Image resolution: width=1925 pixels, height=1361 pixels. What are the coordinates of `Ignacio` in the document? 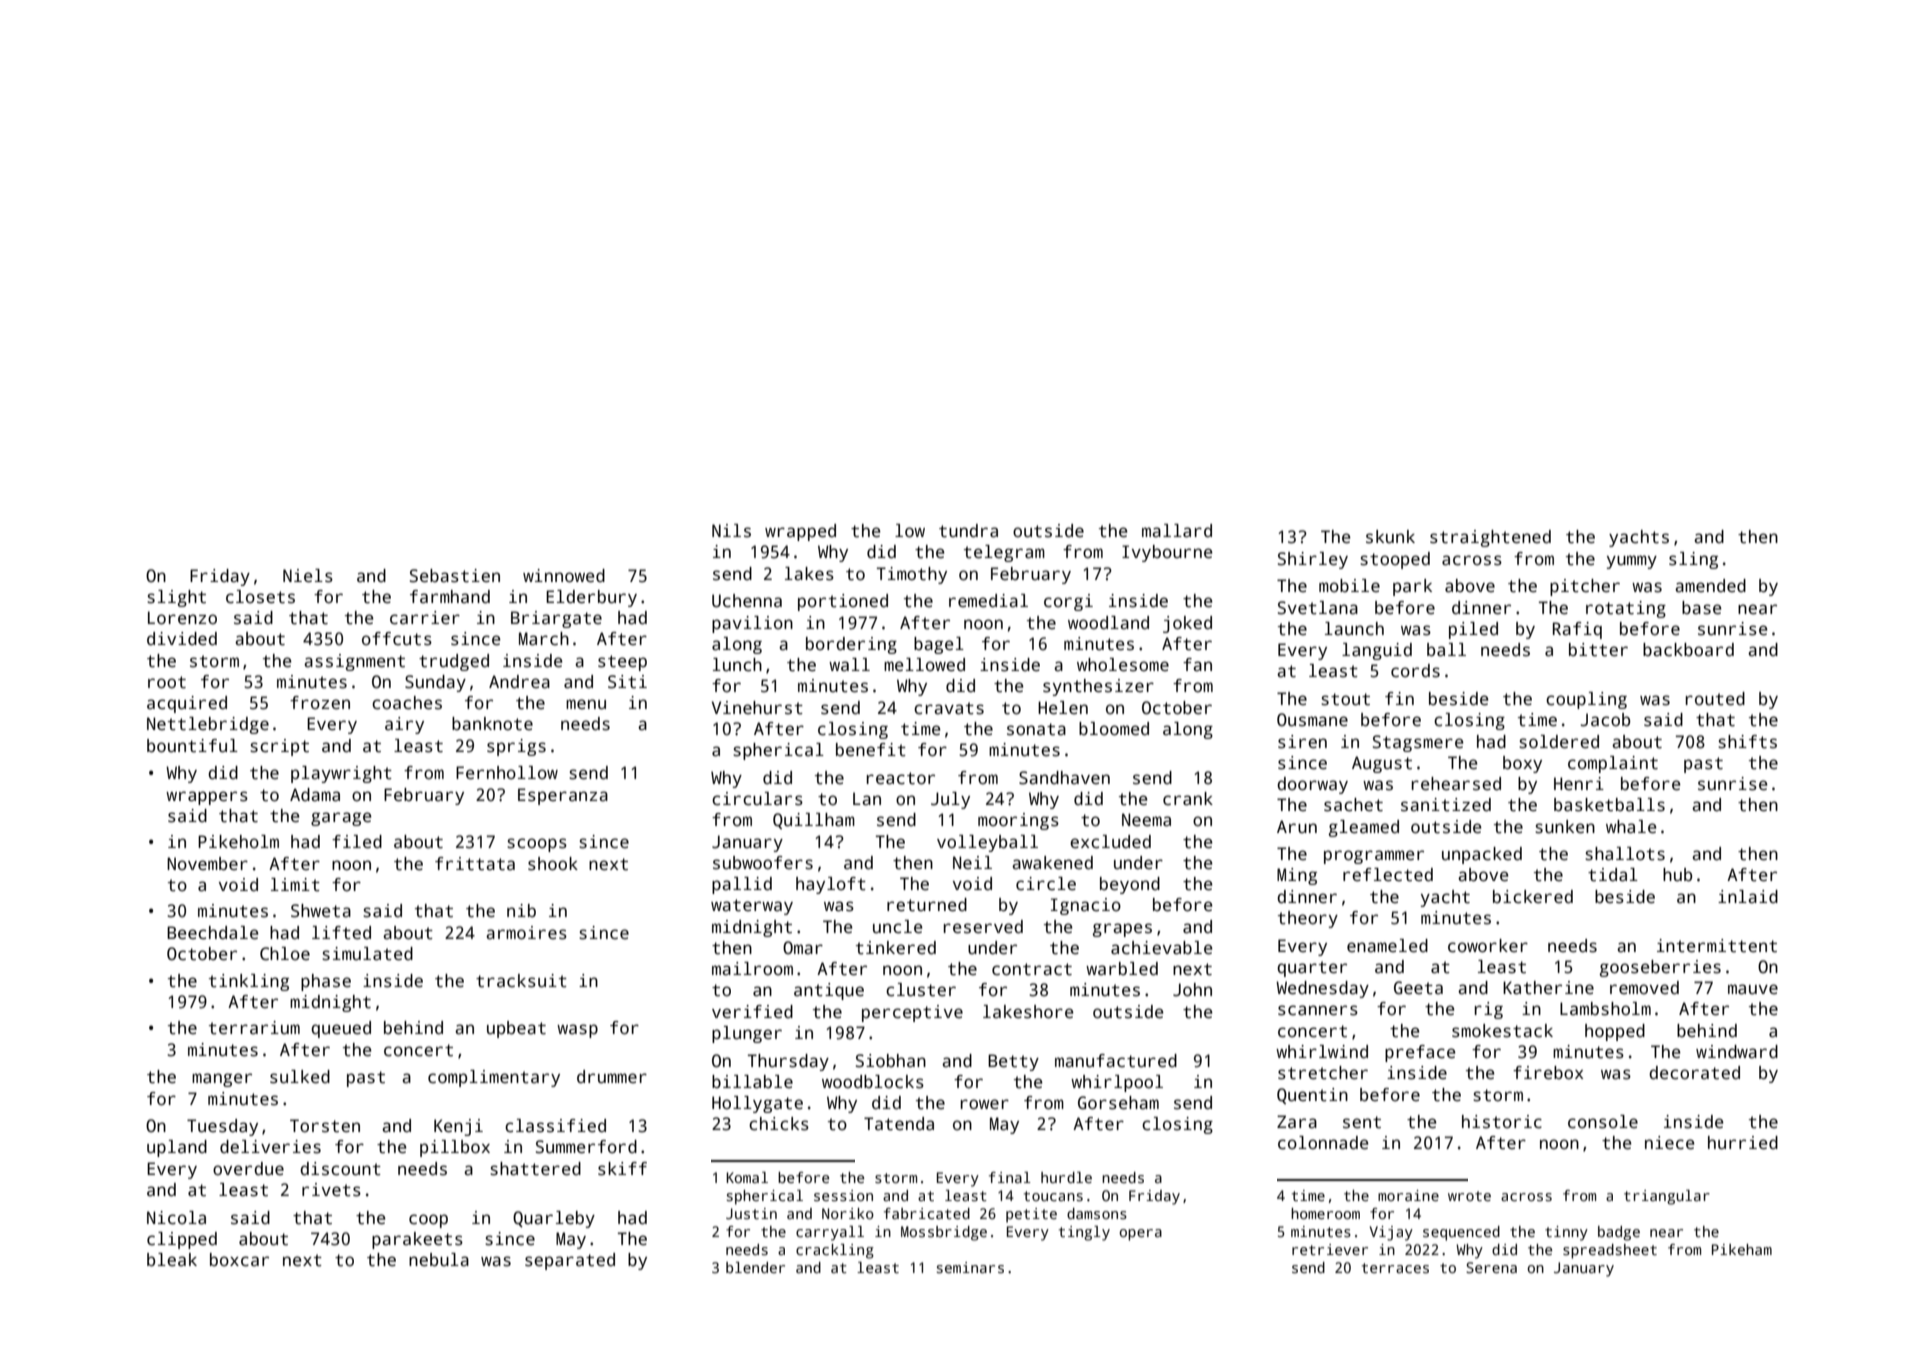 It's located at (1086, 906).
